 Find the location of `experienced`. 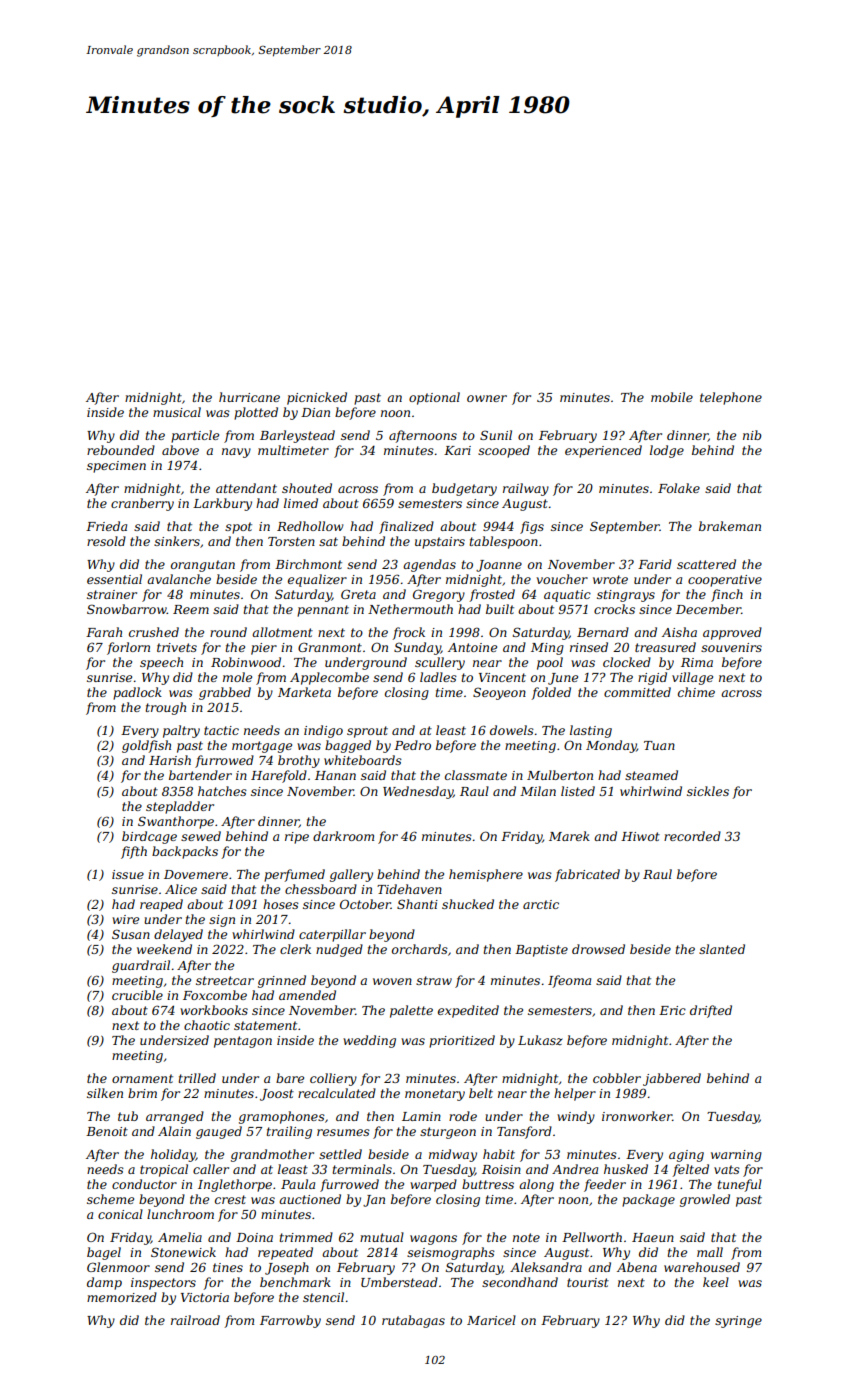

experienced is located at coordinates (603, 451).
